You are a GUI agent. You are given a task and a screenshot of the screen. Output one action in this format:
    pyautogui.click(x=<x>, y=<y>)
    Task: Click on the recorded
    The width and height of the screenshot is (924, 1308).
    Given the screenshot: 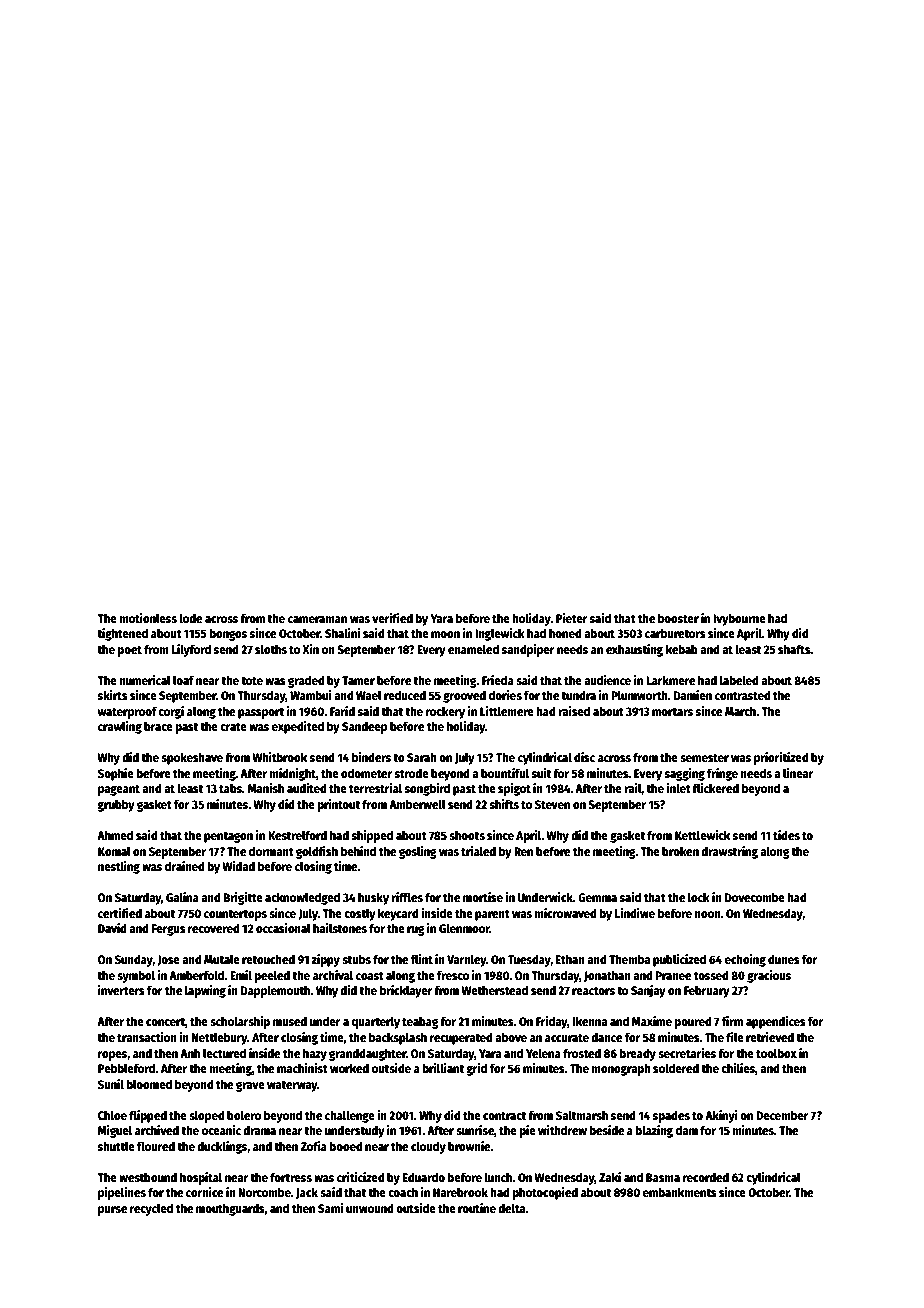 What is the action you would take?
    pyautogui.click(x=706, y=1177)
